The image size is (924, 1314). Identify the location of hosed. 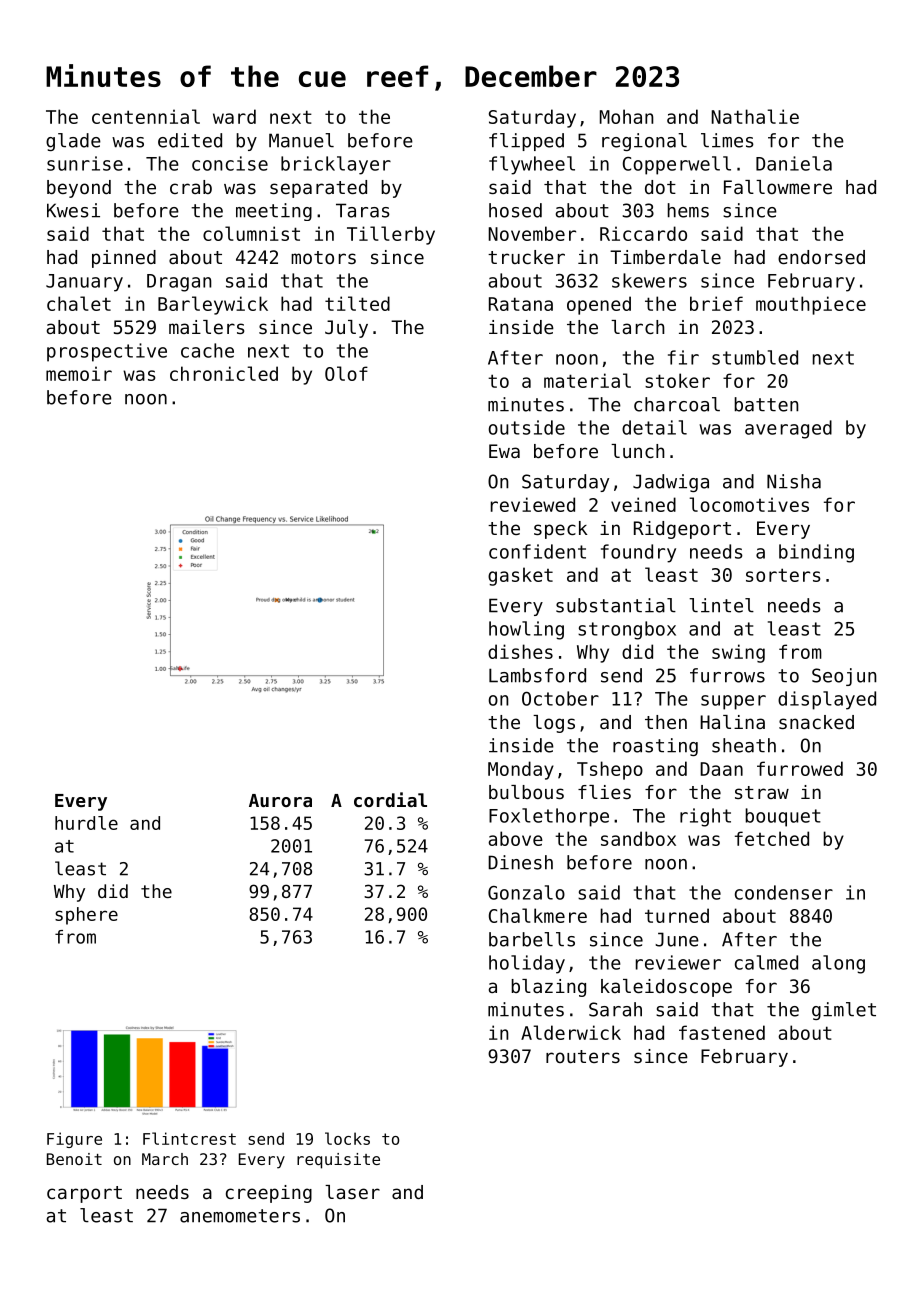
(515, 210).
